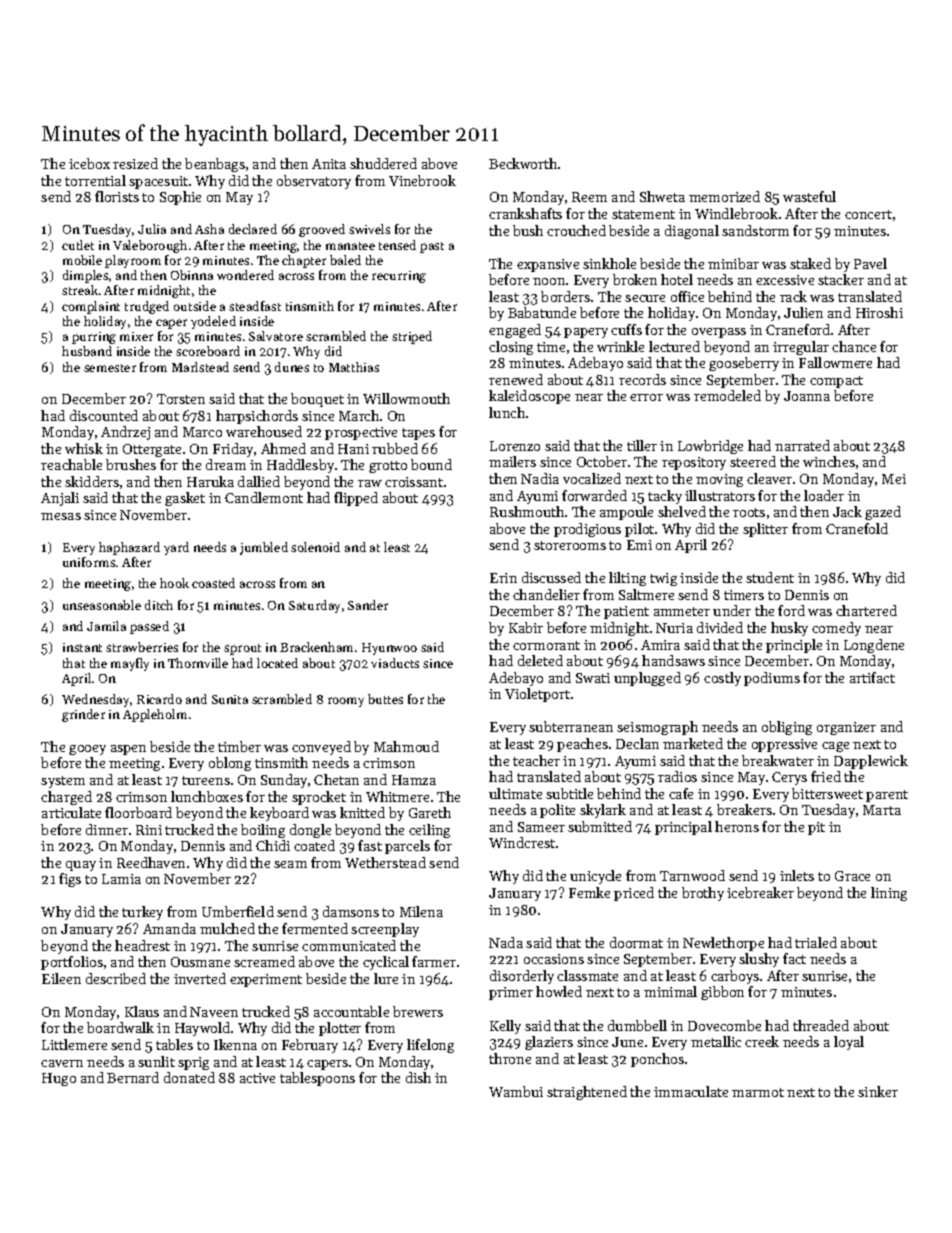 The height and width of the page is (1233, 952). I want to click on mesas, so click(61, 516).
